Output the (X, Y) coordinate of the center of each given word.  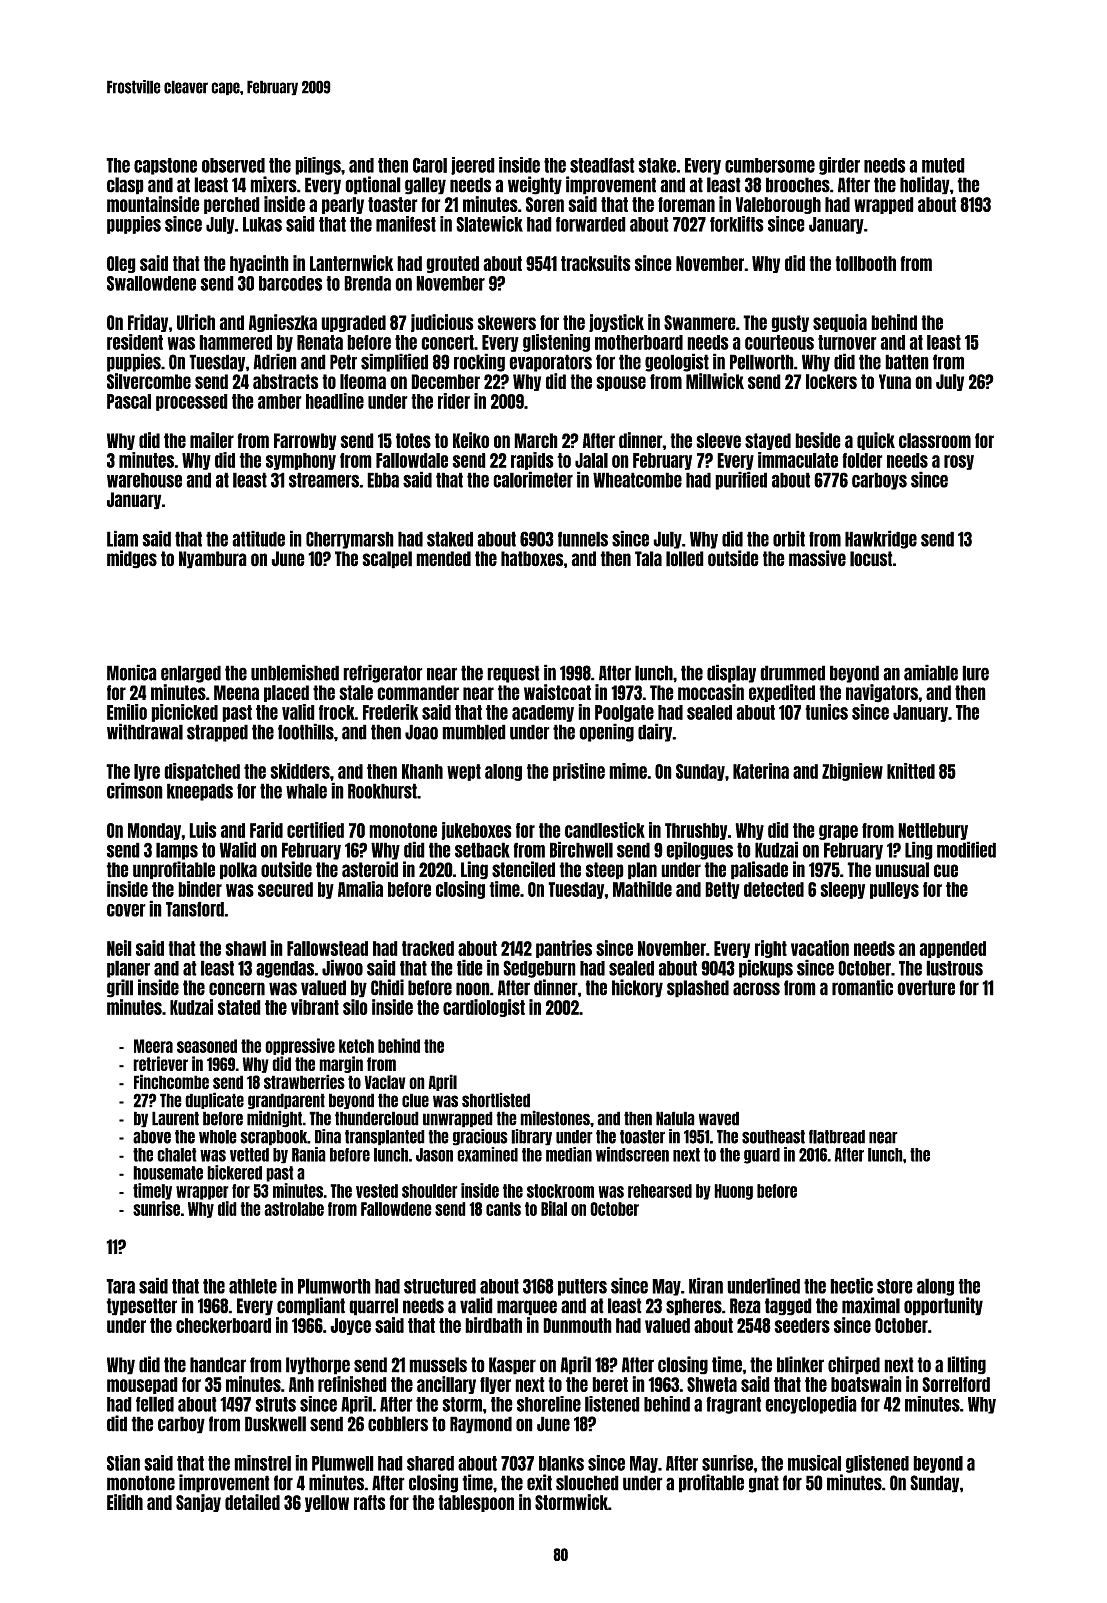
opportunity (943, 1306)
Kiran (706, 1285)
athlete (253, 1286)
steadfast (602, 165)
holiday (925, 185)
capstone (165, 166)
